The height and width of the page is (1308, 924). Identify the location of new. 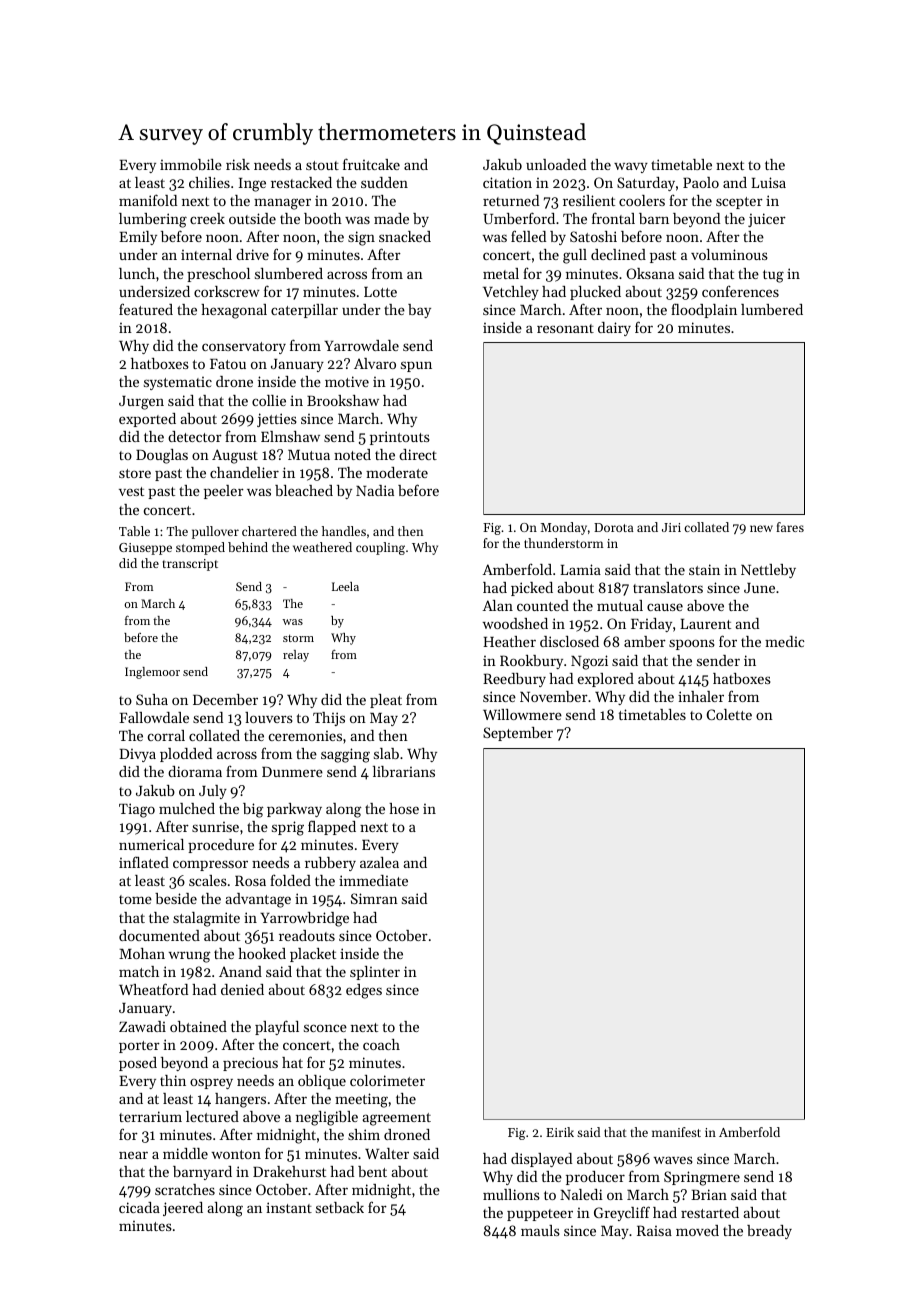
(761, 528).
